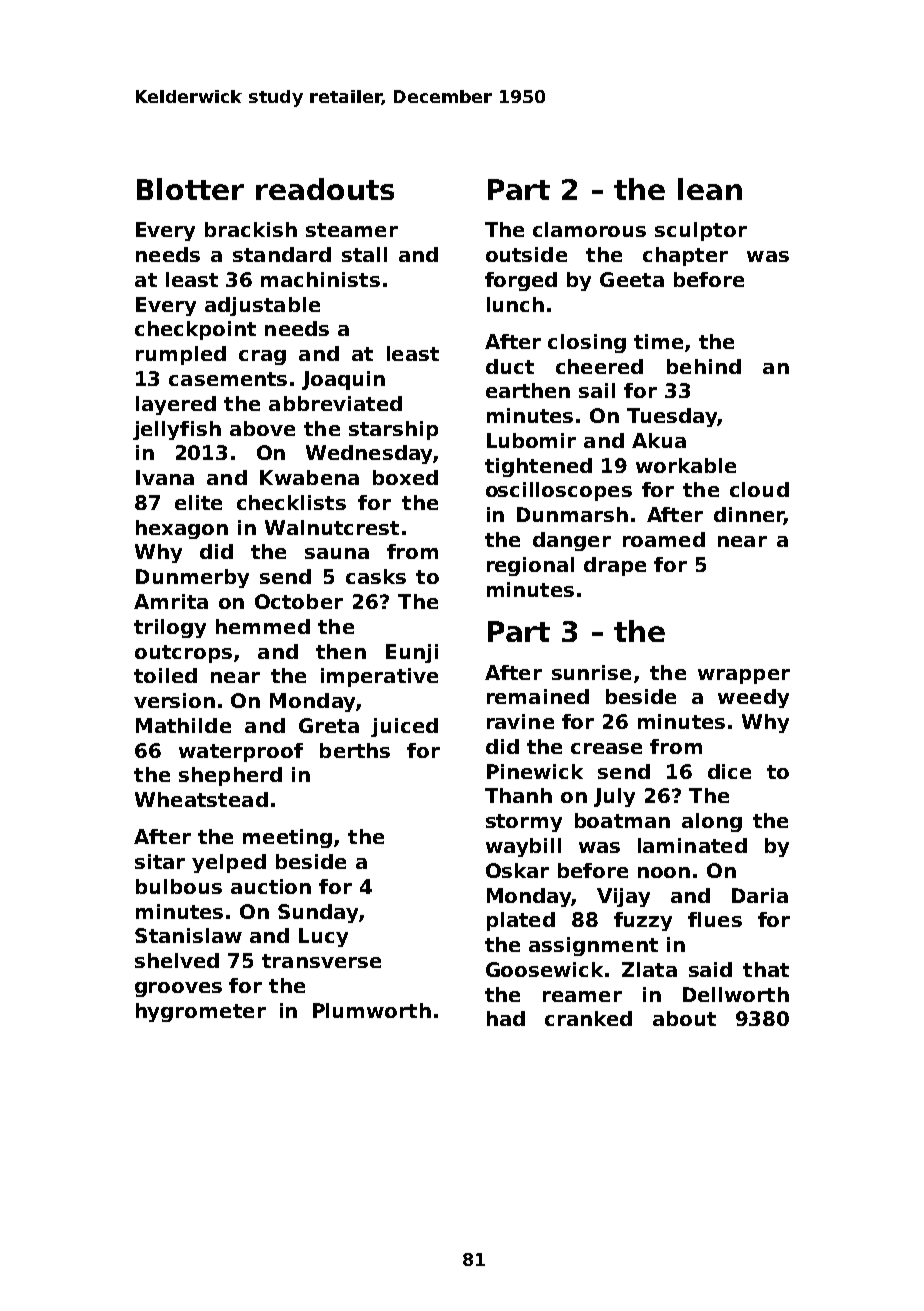  Describe the element at coordinates (701, 231) in the screenshot. I see `sculptor` at that location.
